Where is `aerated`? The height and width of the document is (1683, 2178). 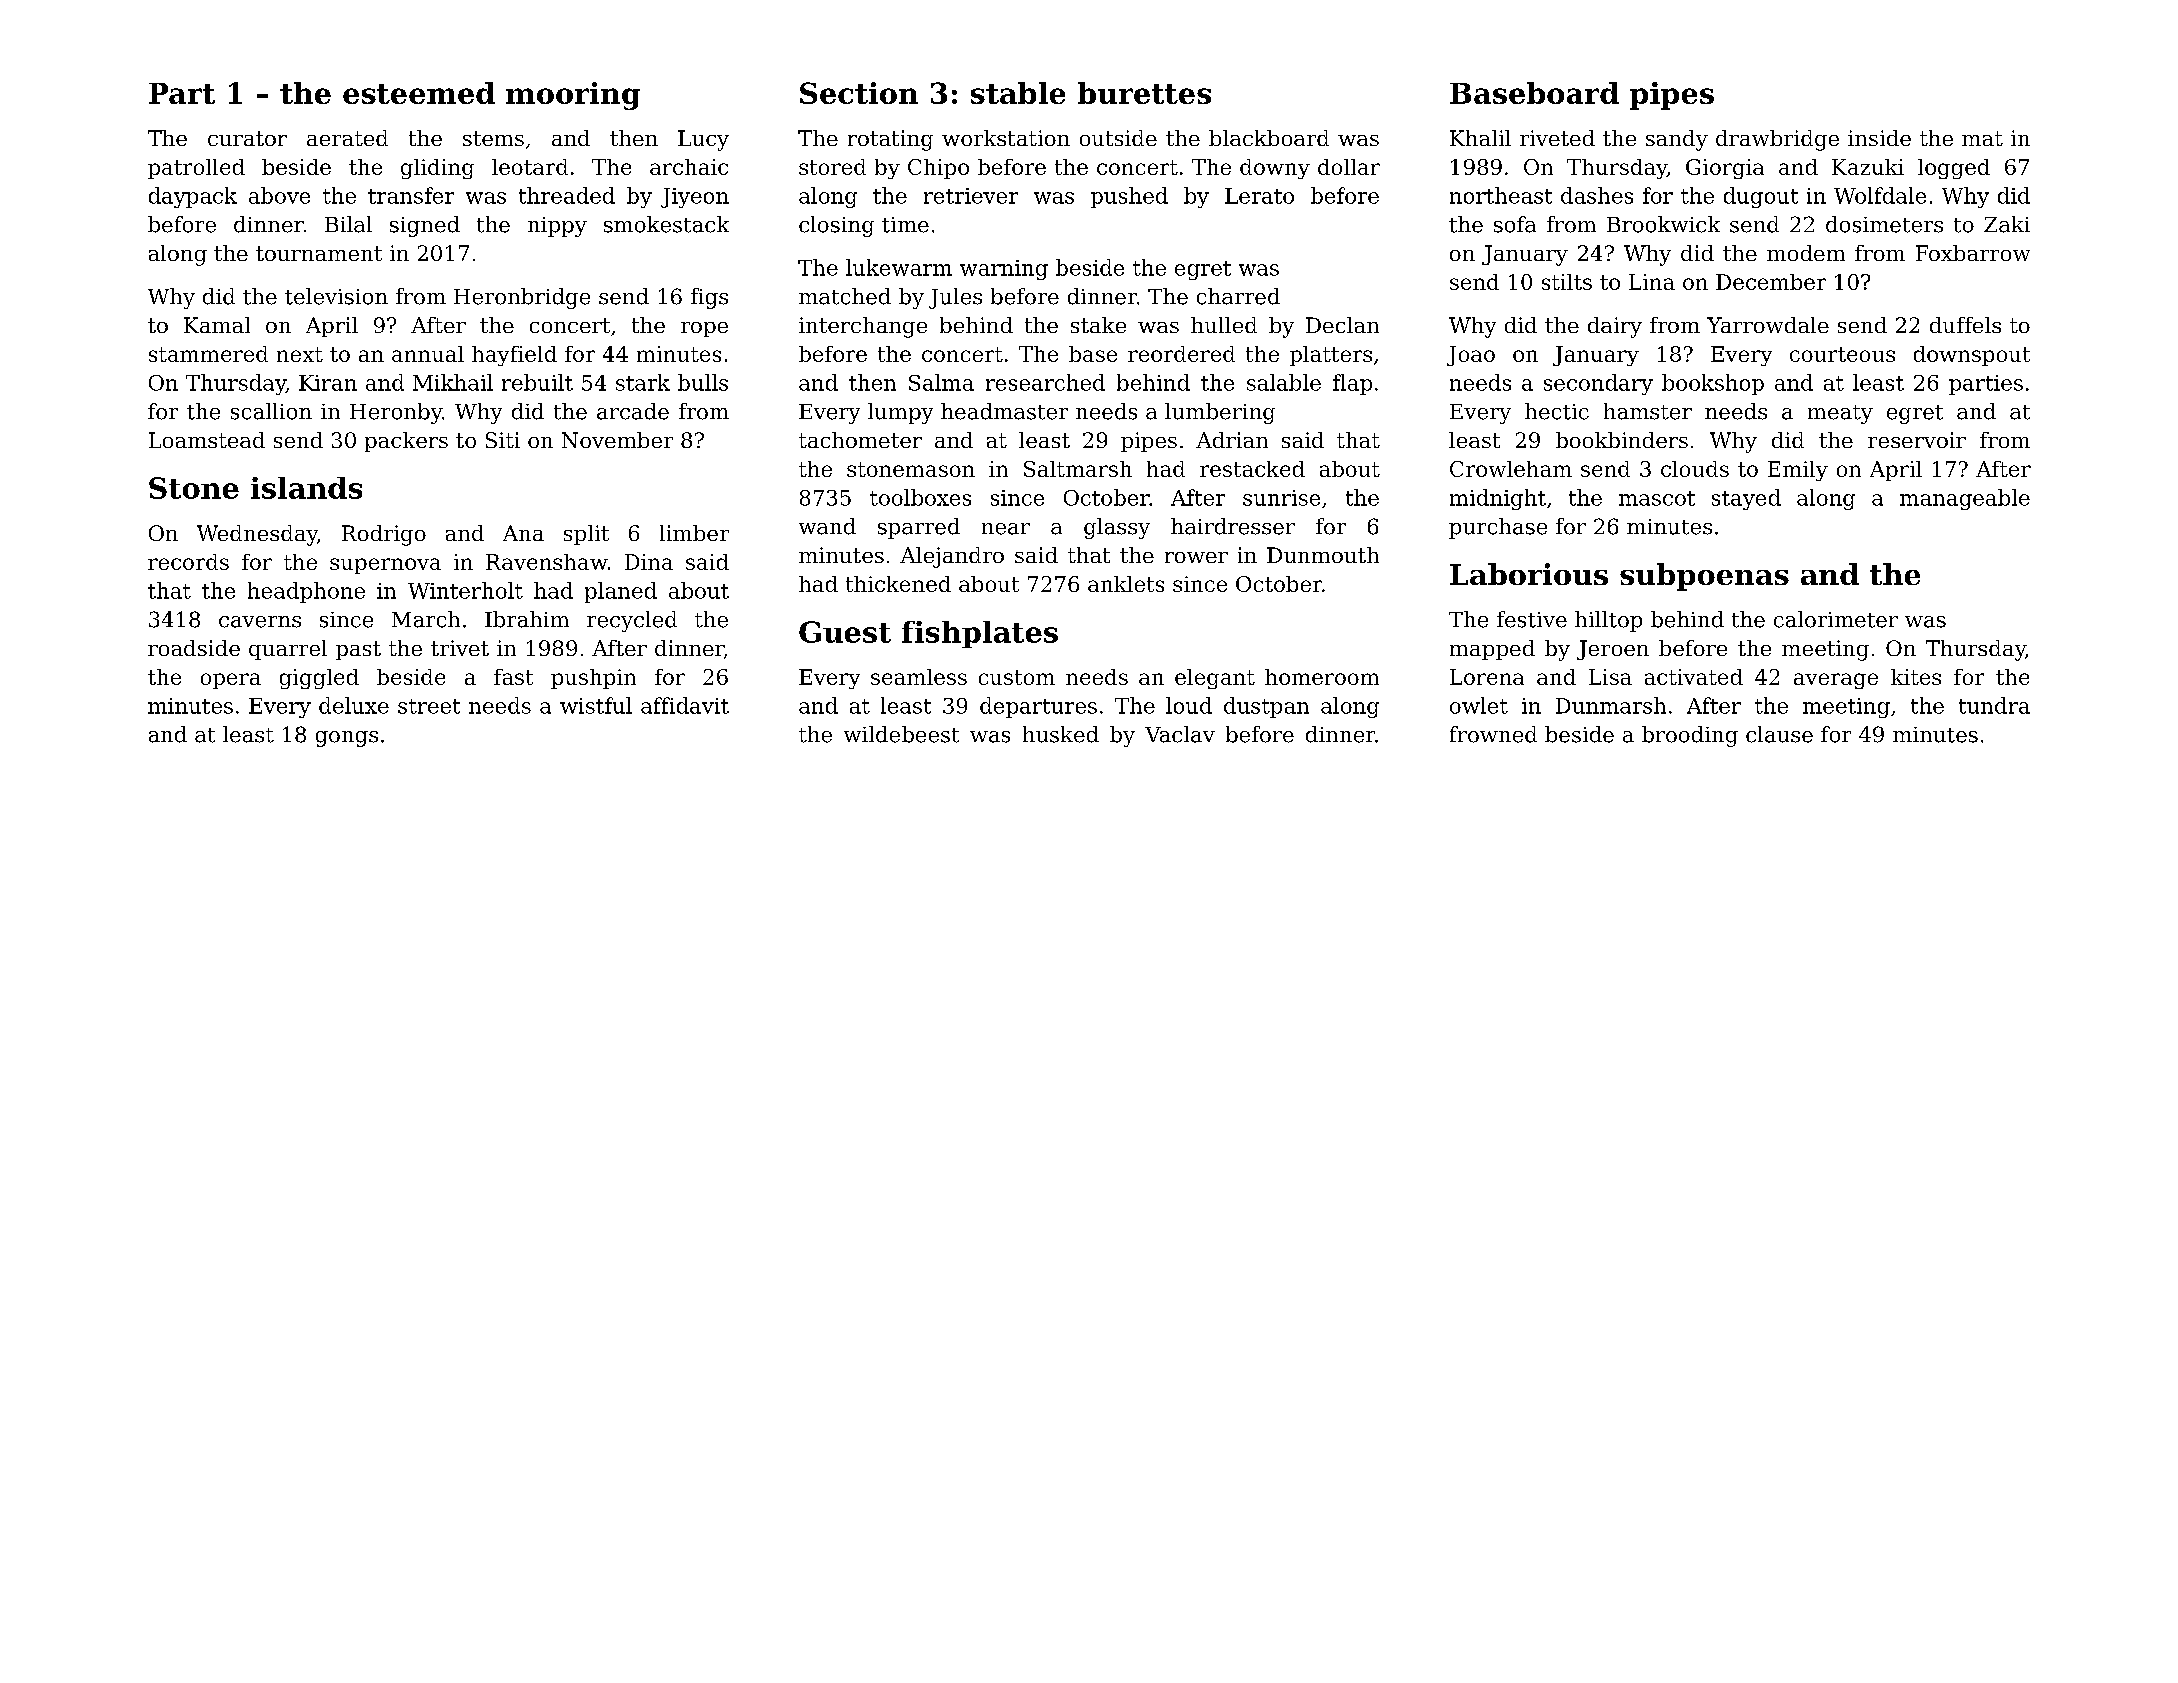 aerated is located at coordinates (347, 138).
